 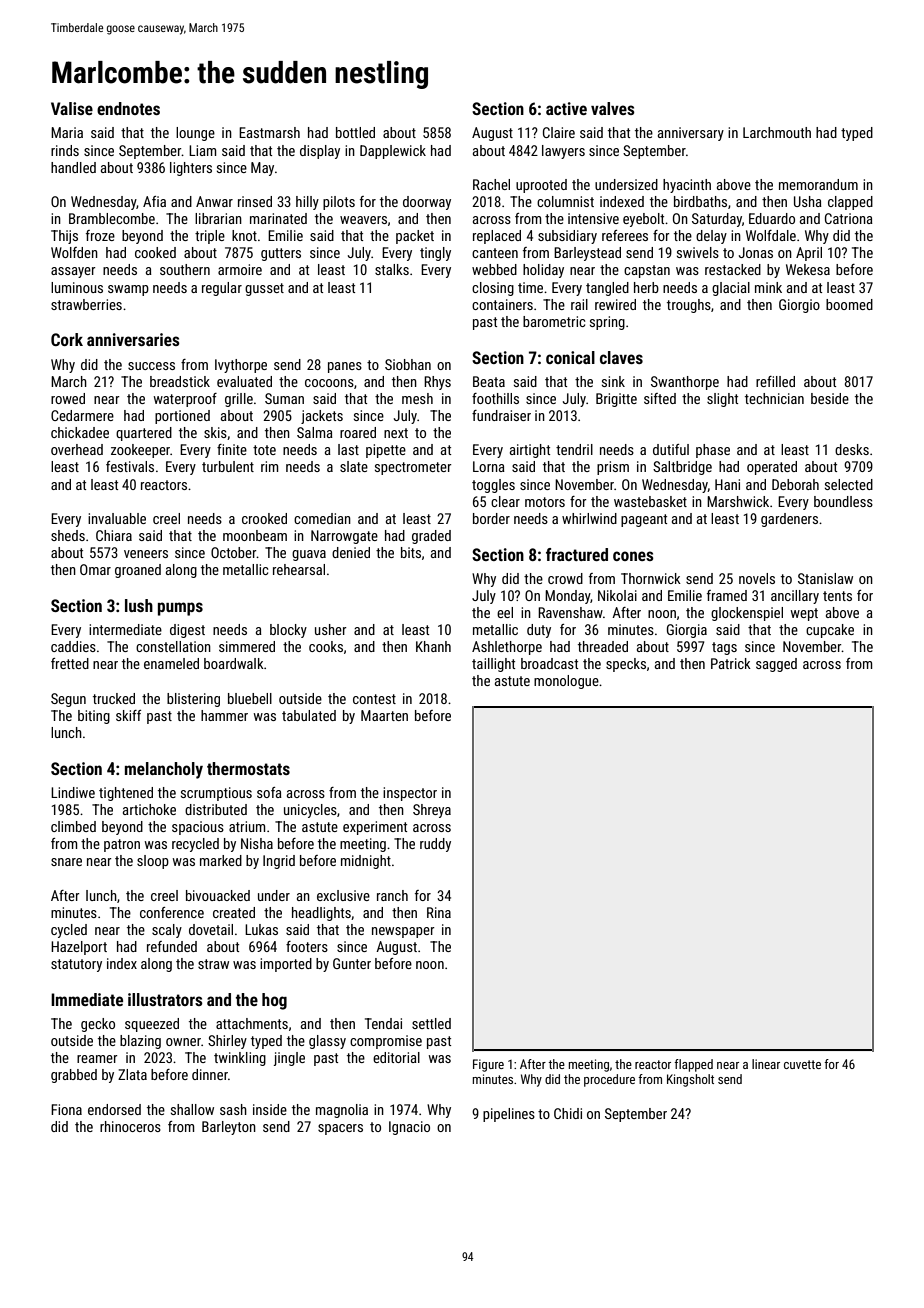 I want to click on rhinoceros, so click(x=130, y=1126).
